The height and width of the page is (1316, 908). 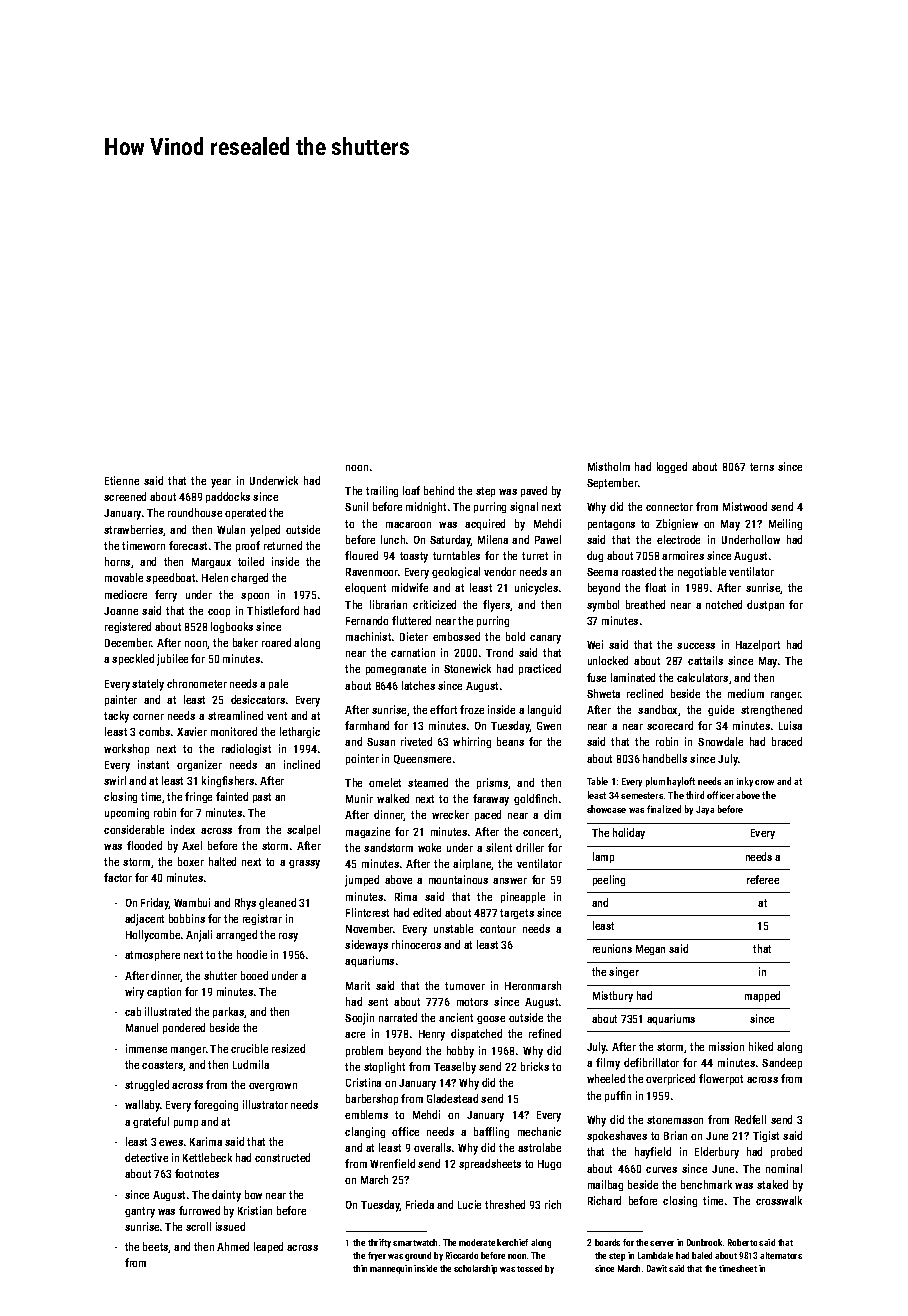 I want to click on referee, so click(x=763, y=879).
